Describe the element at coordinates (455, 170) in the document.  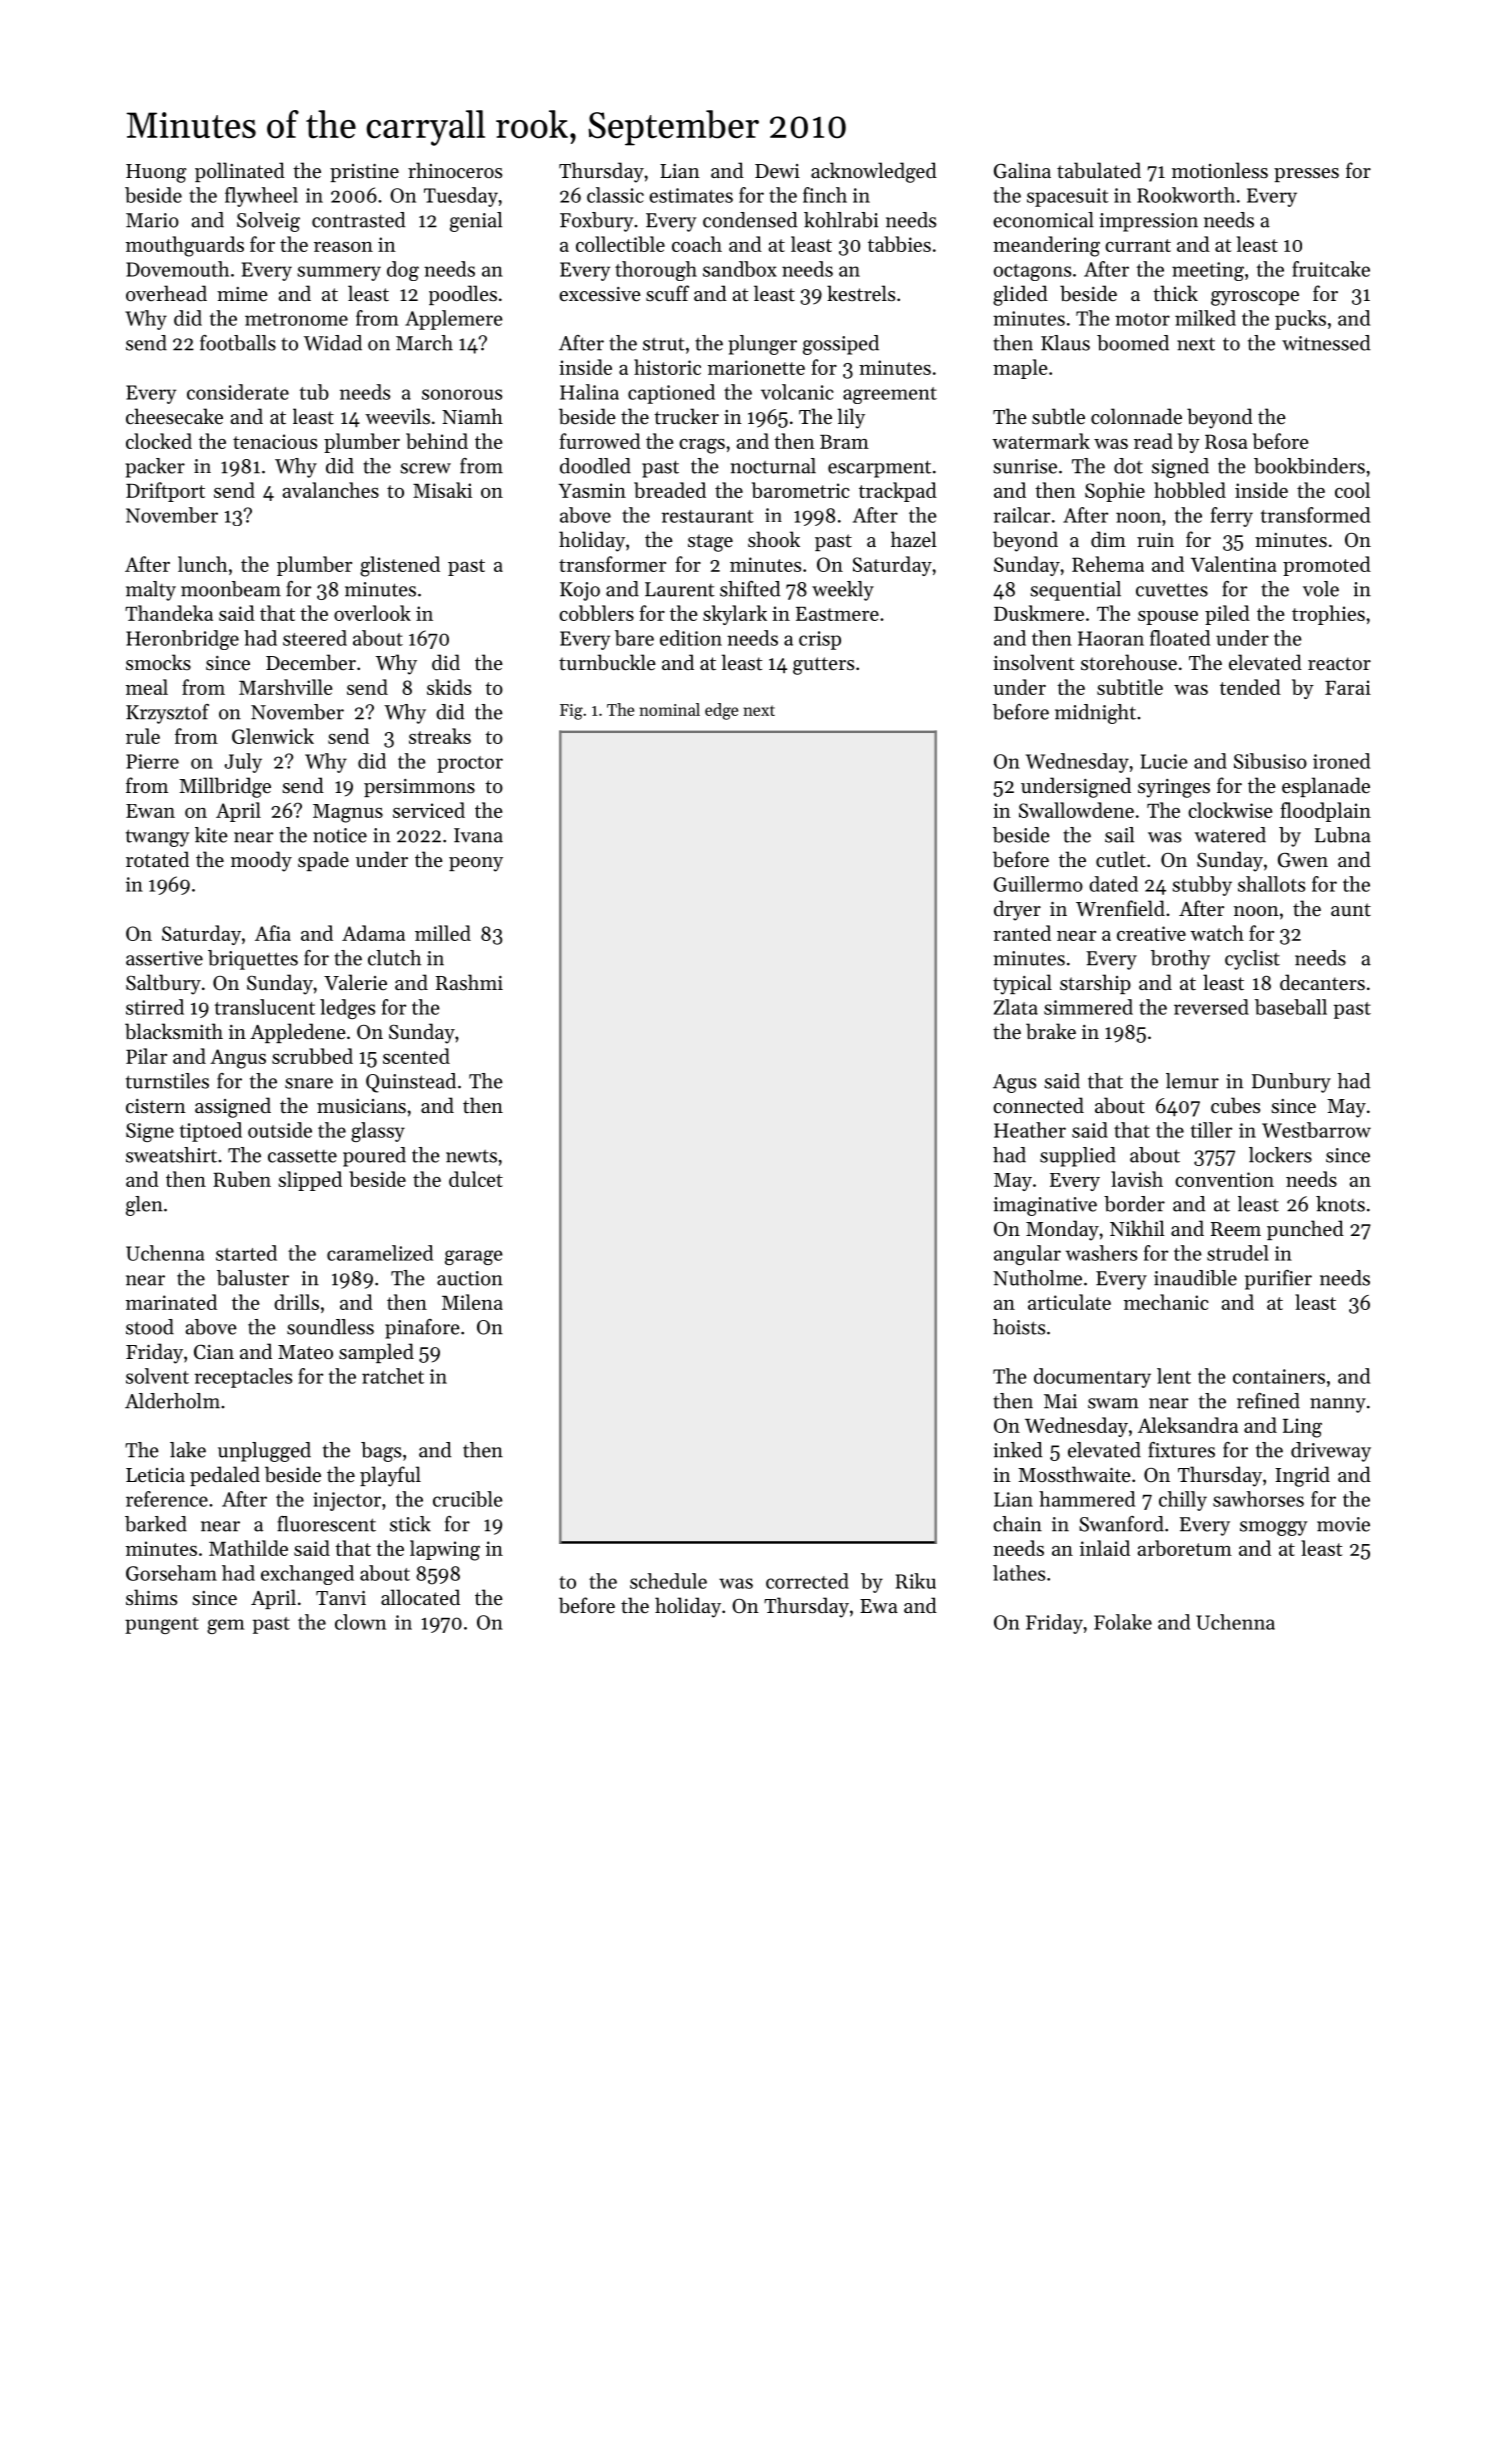
I see `rhinoceros` at that location.
